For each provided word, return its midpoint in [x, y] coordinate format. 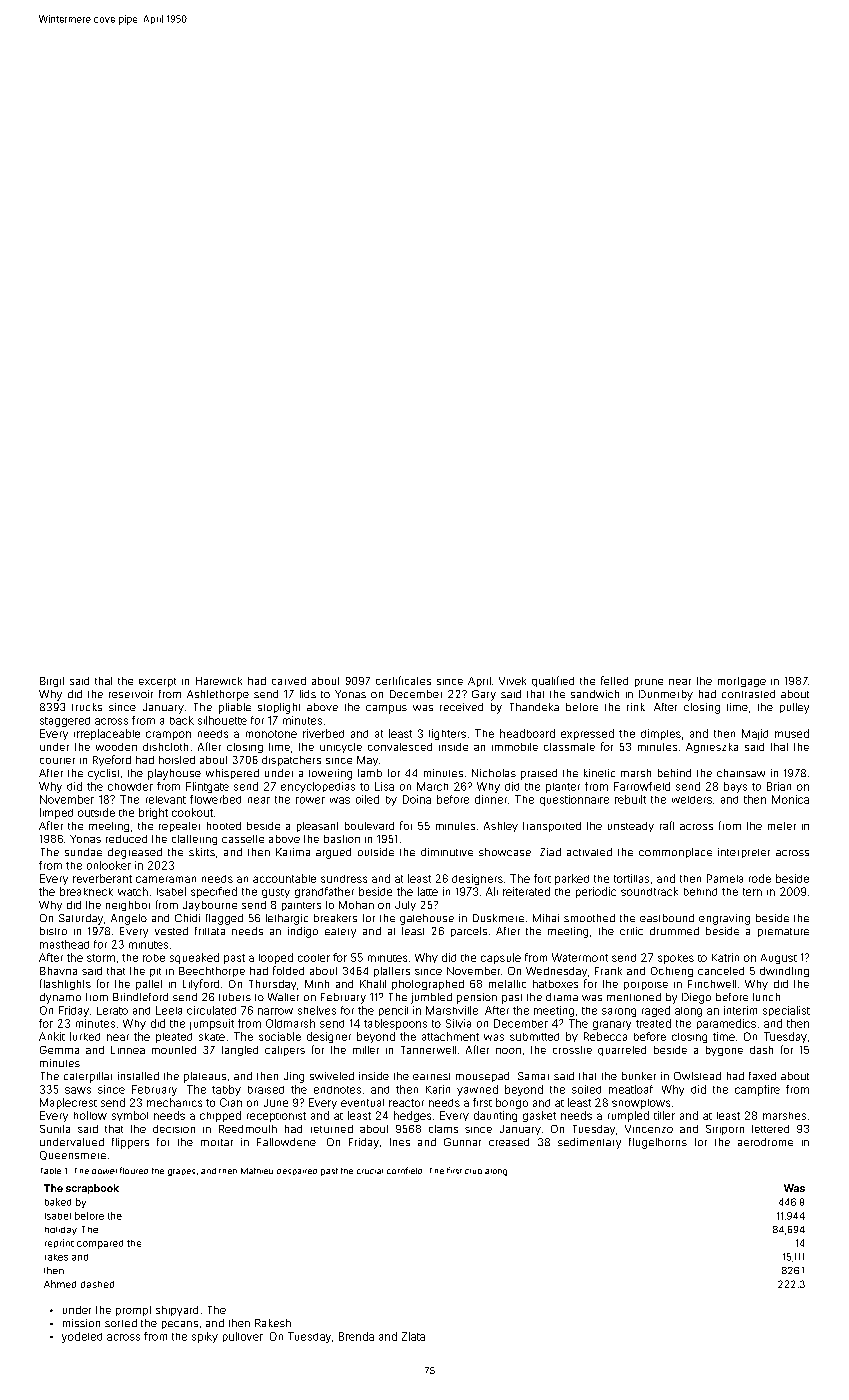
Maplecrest [68, 1103]
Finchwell [712, 984]
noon [508, 1051]
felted [614, 680]
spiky [205, 1337]
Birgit [52, 682]
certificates [403, 680]
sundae [83, 852]
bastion [342, 839]
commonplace [675, 853]
